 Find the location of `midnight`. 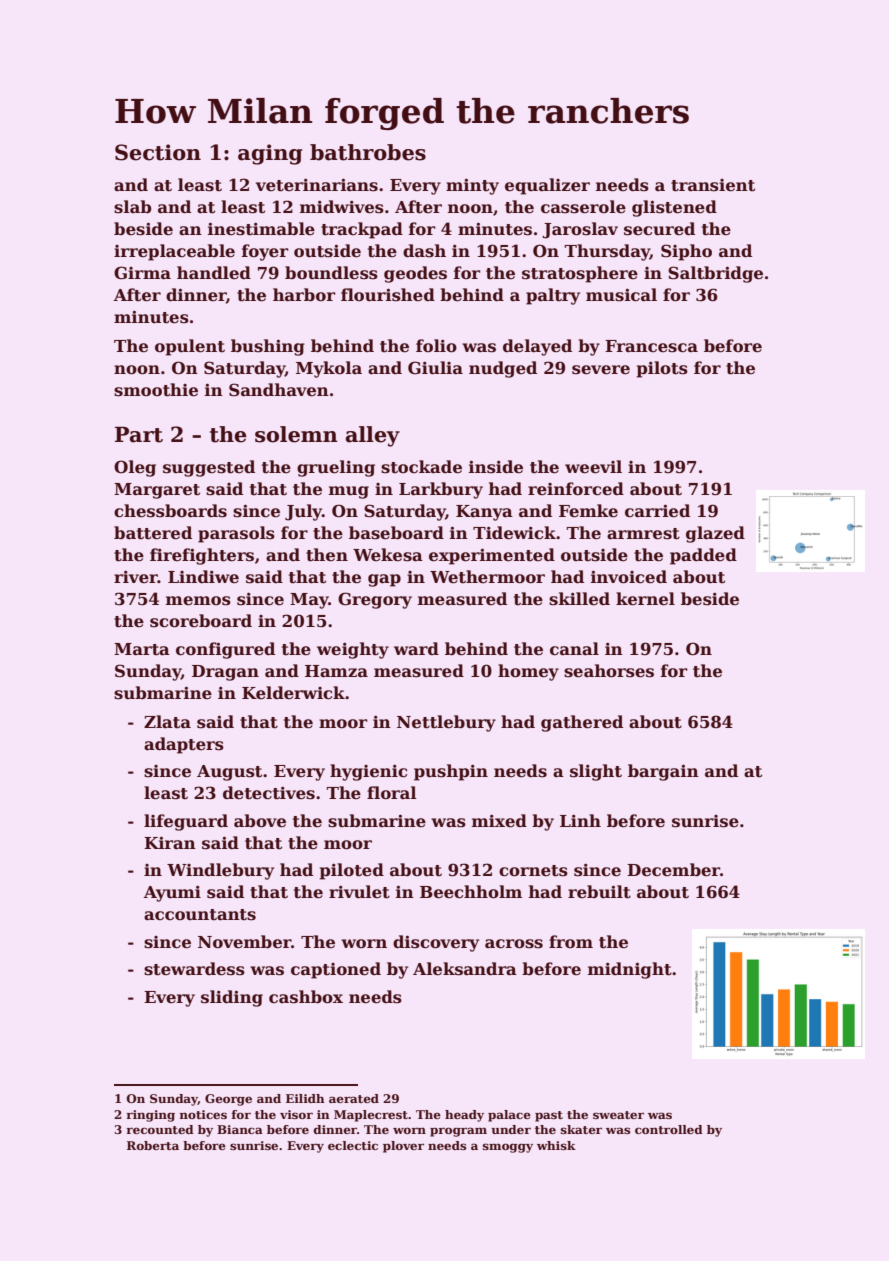

midnight is located at coordinates (630, 970).
